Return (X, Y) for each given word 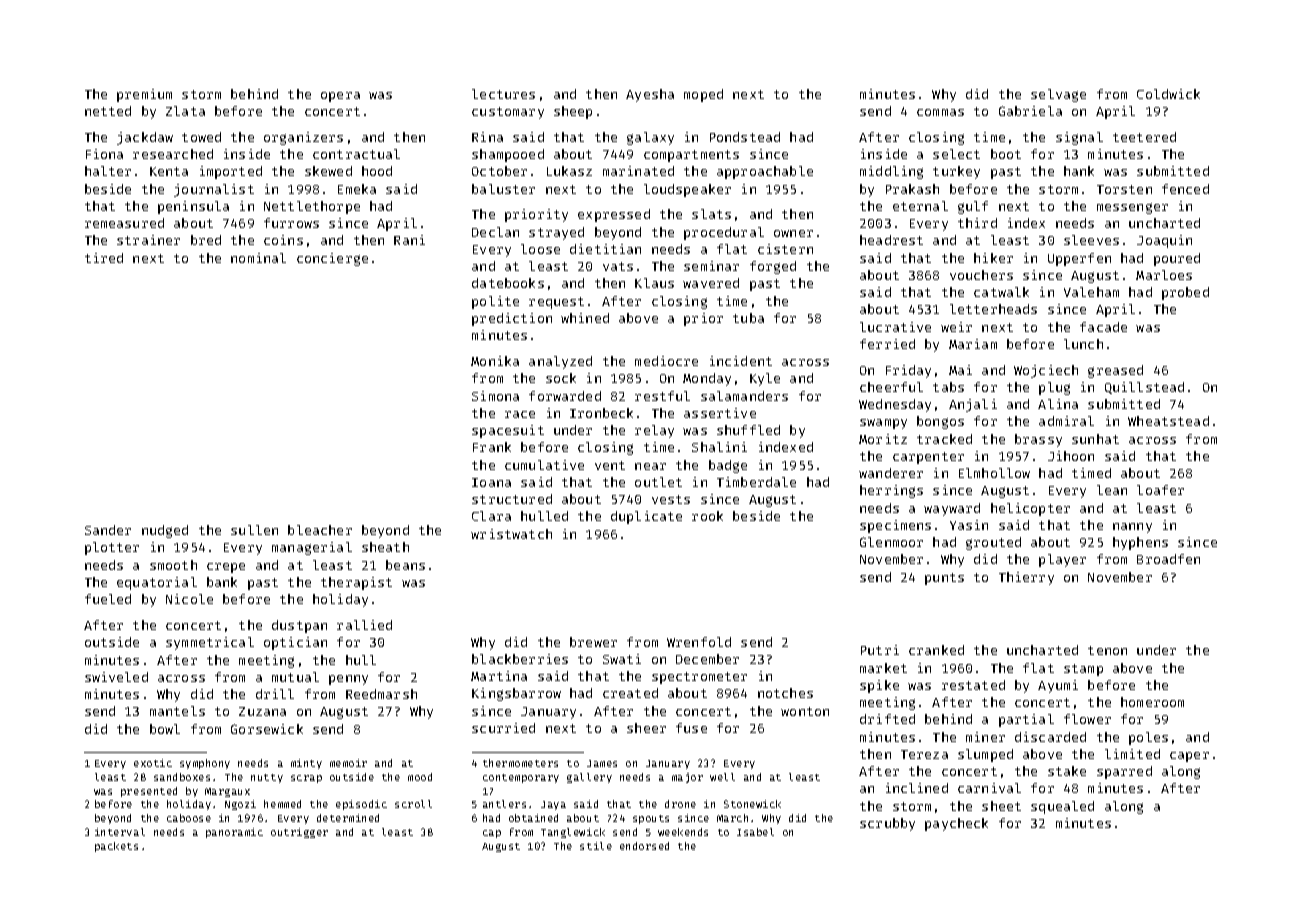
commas (940, 112)
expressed (614, 215)
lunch (1083, 344)
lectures (503, 94)
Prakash (912, 189)
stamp (1083, 670)
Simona (495, 396)
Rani (409, 240)
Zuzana (262, 711)
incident (741, 361)
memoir (348, 763)
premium (144, 95)
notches (785, 693)
